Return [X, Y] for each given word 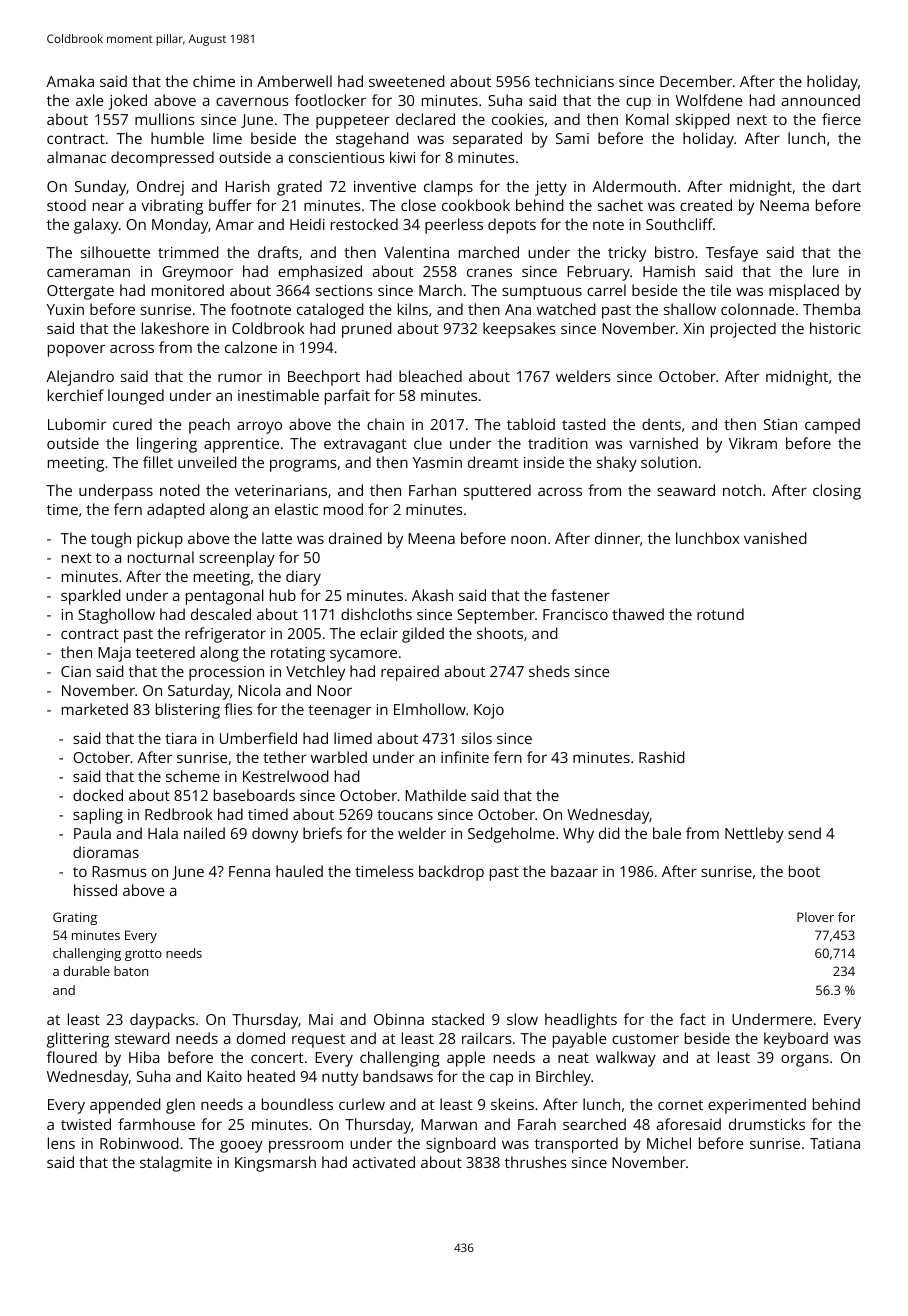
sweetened [407, 81]
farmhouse [156, 1124]
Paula [92, 833]
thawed [638, 614]
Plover [815, 917]
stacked [458, 1019]
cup [638, 103]
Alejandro [80, 378]
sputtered [497, 492]
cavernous [252, 101]
